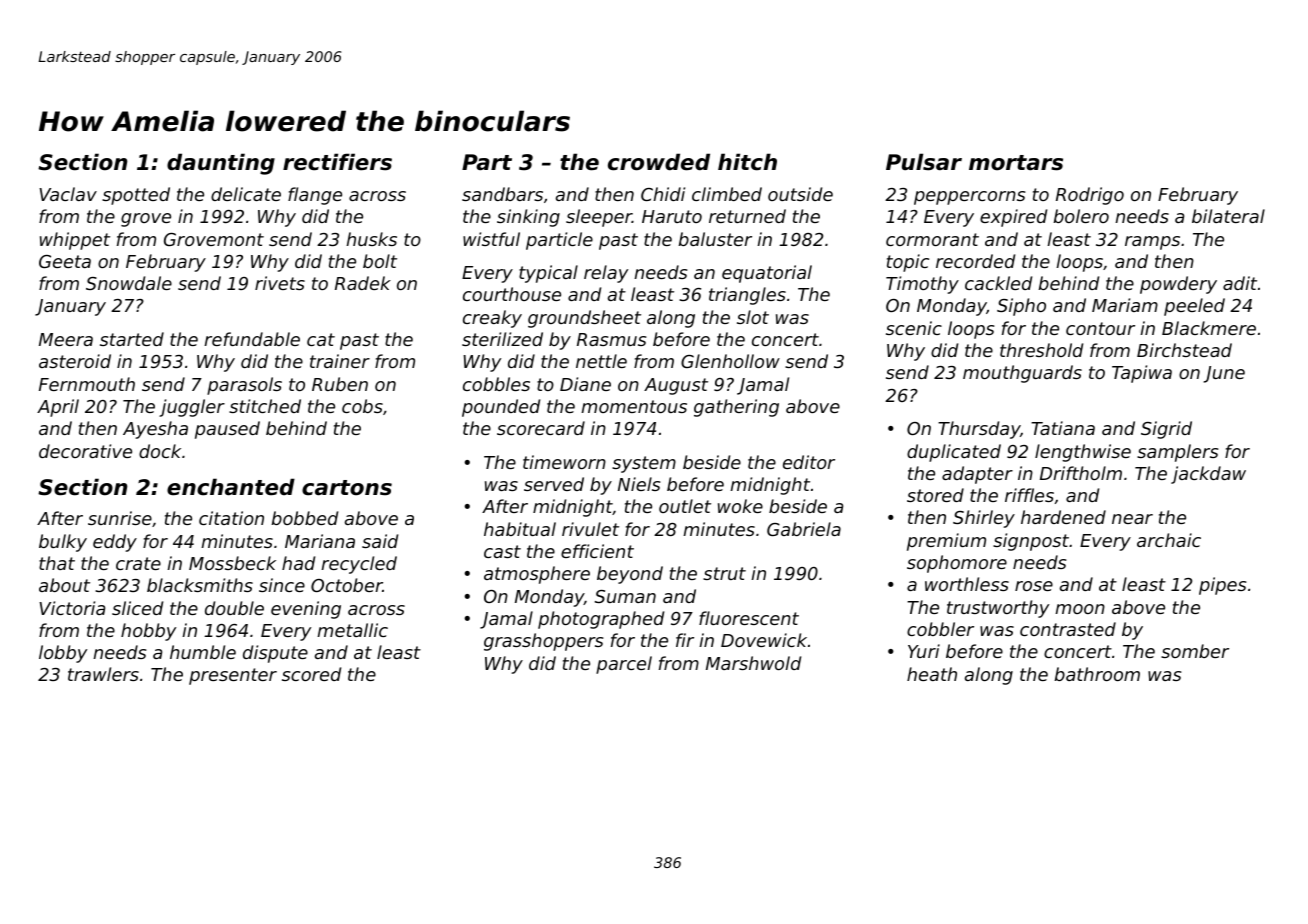 This image has height=924, width=1308. What do you see at coordinates (625, 596) in the image?
I see `Suman` at bounding box center [625, 596].
